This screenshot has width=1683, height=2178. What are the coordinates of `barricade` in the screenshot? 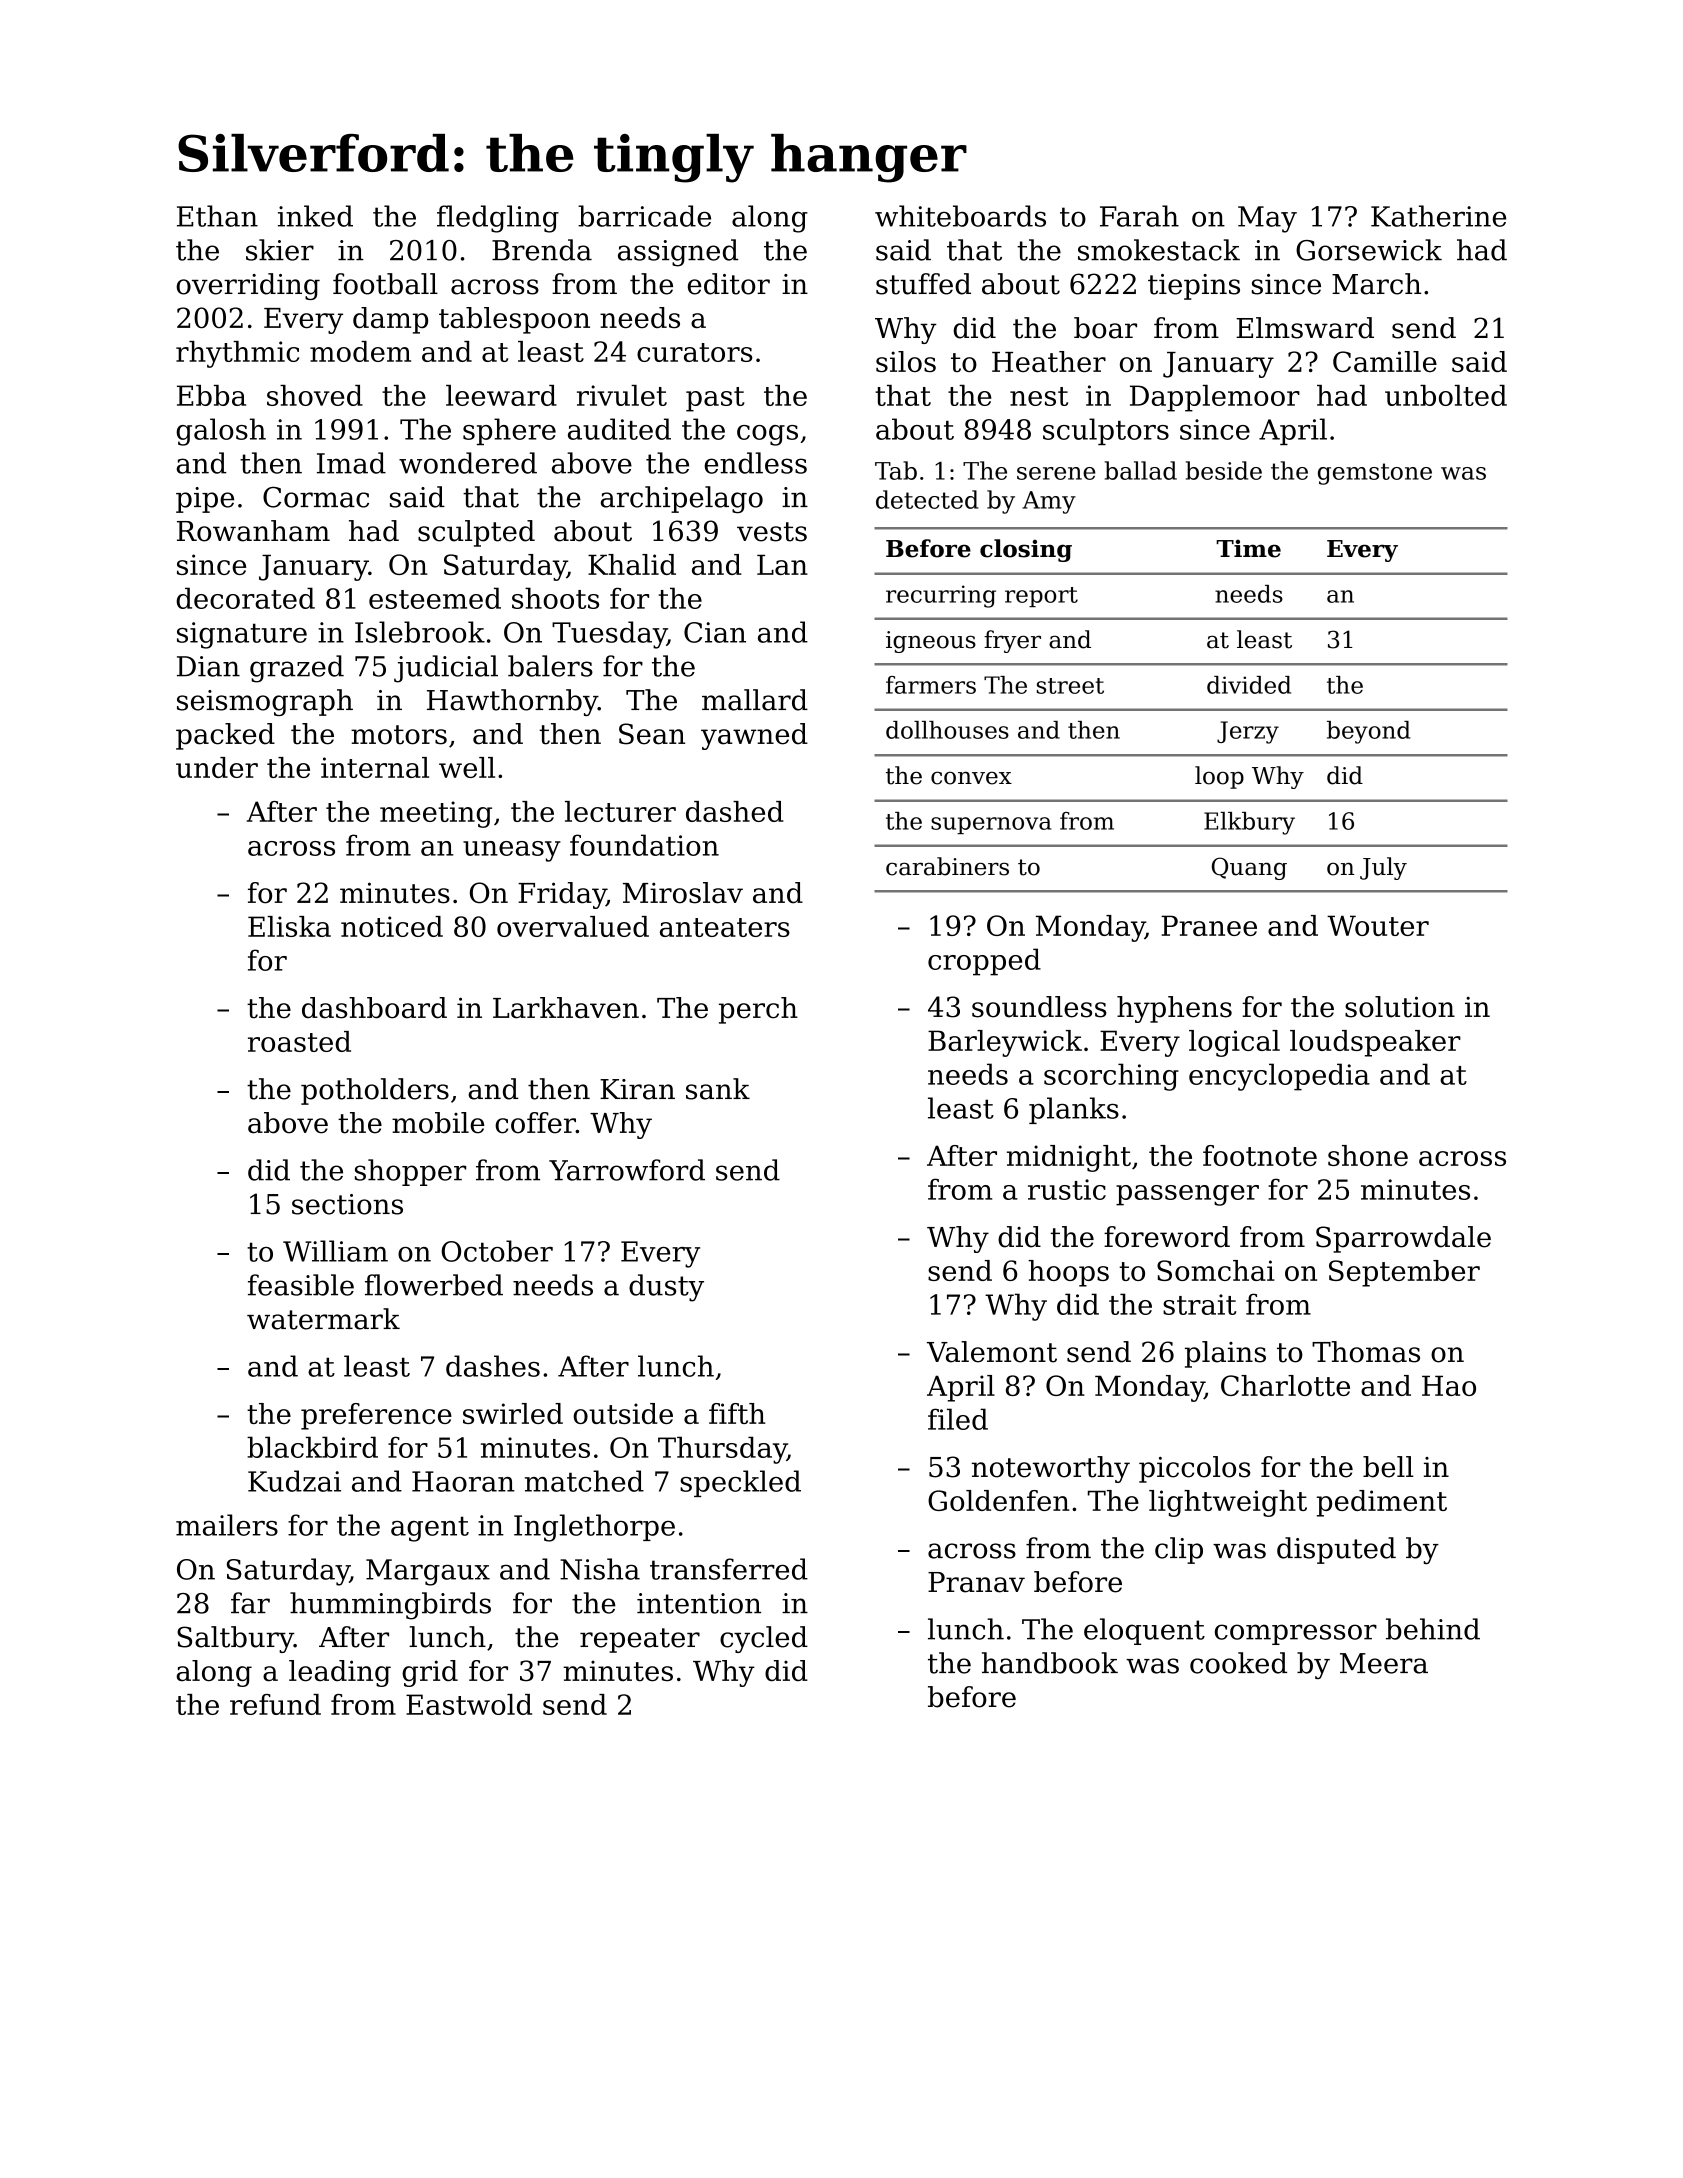 It's located at (644, 216).
